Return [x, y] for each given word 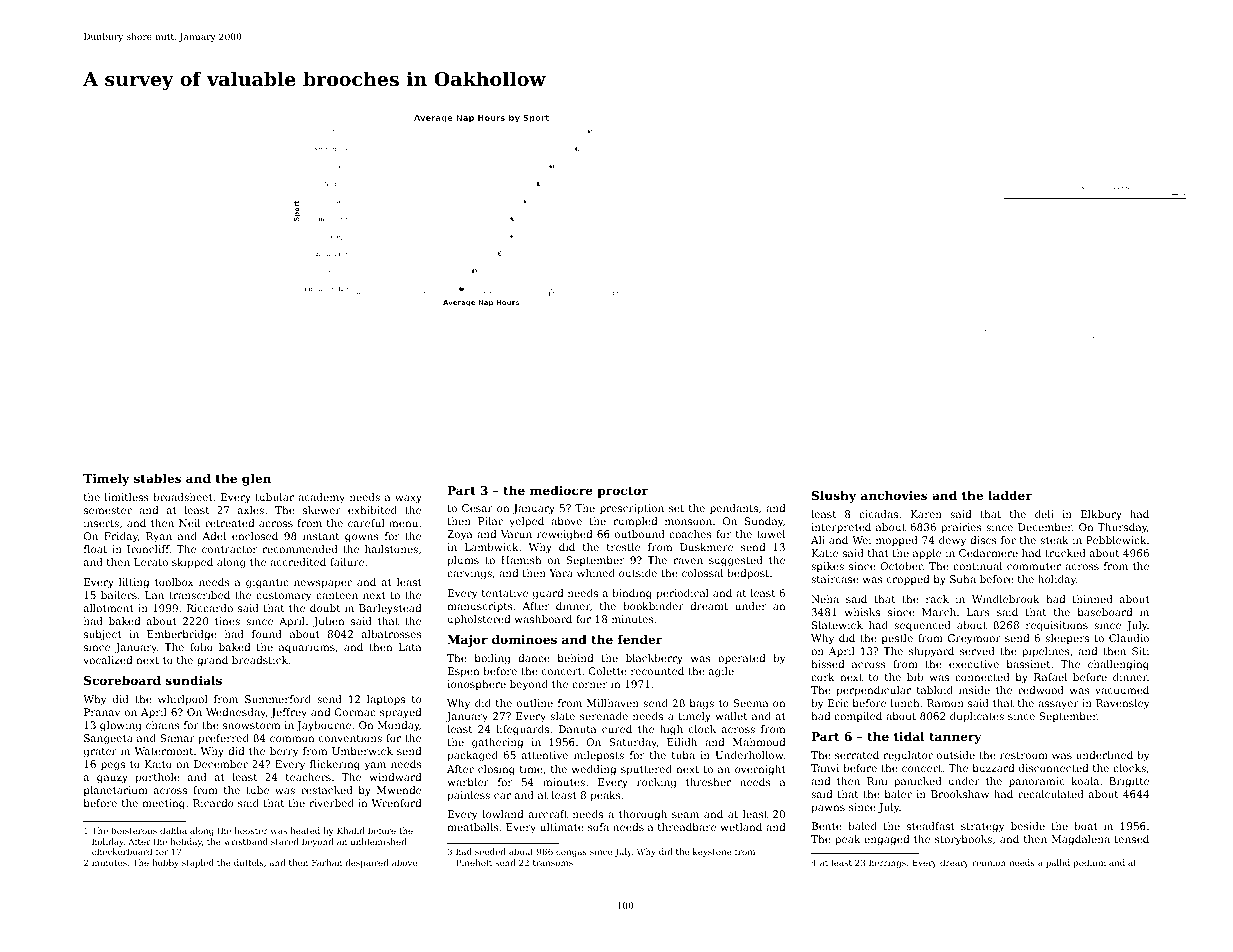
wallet [731, 716]
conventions [350, 738]
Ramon [945, 703]
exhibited [372, 510]
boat [1086, 826]
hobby [165, 863]
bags [701, 704]
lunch [905, 703]
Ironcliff [148, 549]
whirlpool [183, 700]
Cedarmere [988, 553]
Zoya [459, 535]
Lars [978, 612]
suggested [736, 561]
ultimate [562, 827]
